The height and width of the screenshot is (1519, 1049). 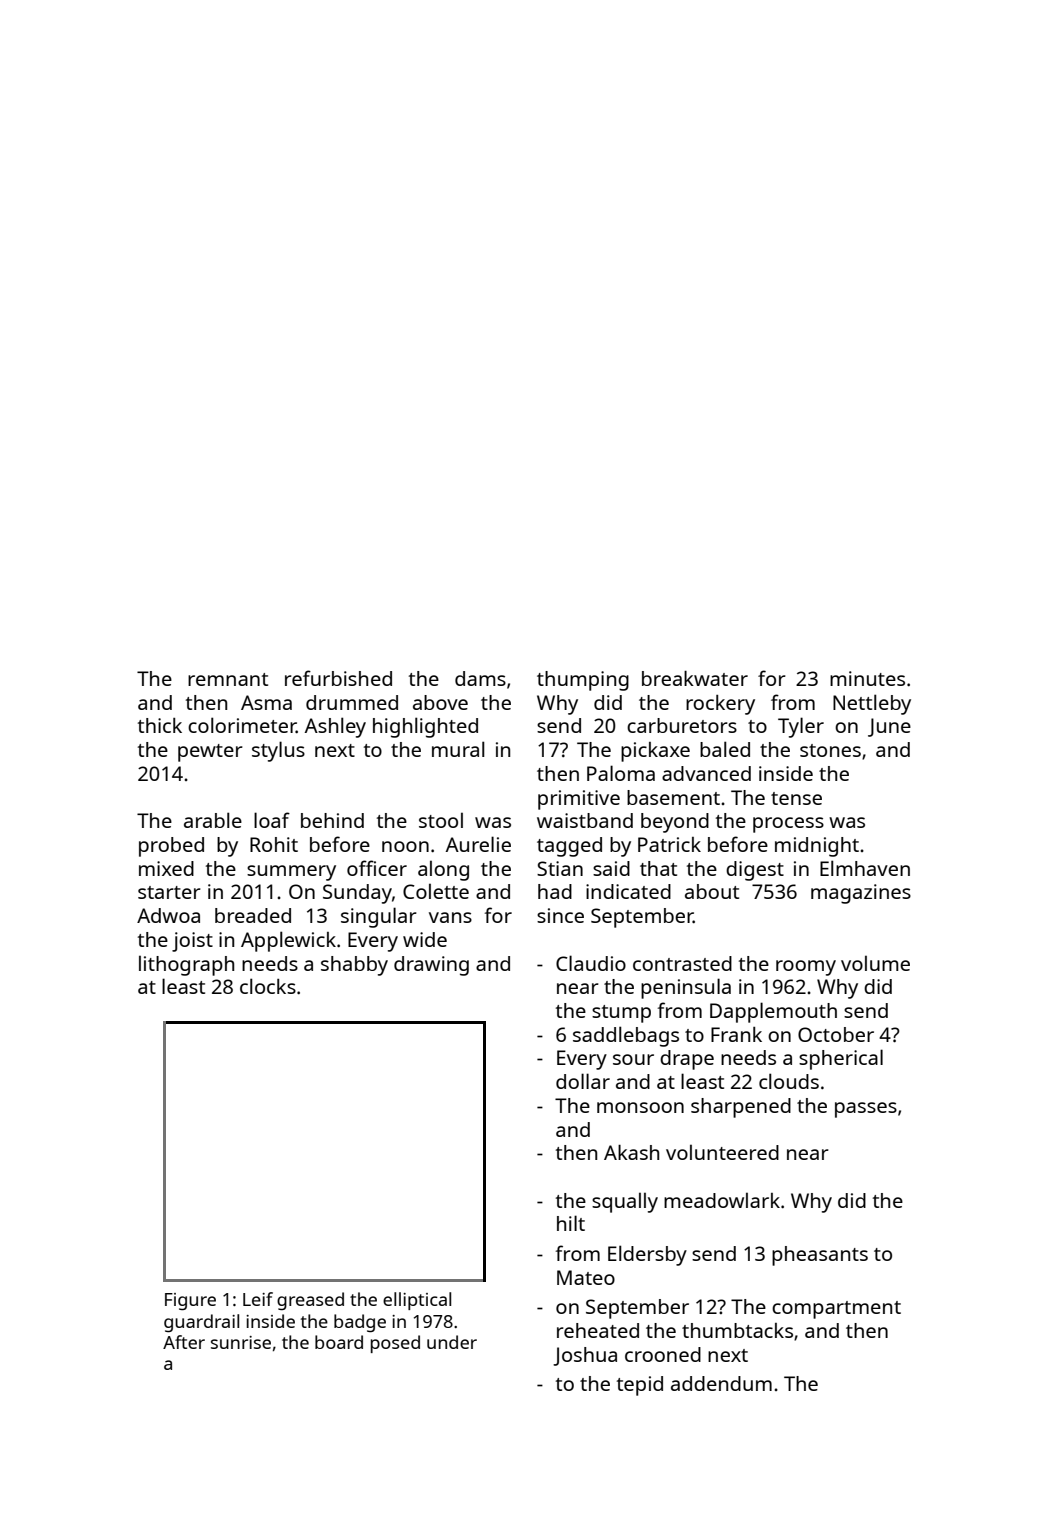 I want to click on pewter, so click(x=210, y=753).
